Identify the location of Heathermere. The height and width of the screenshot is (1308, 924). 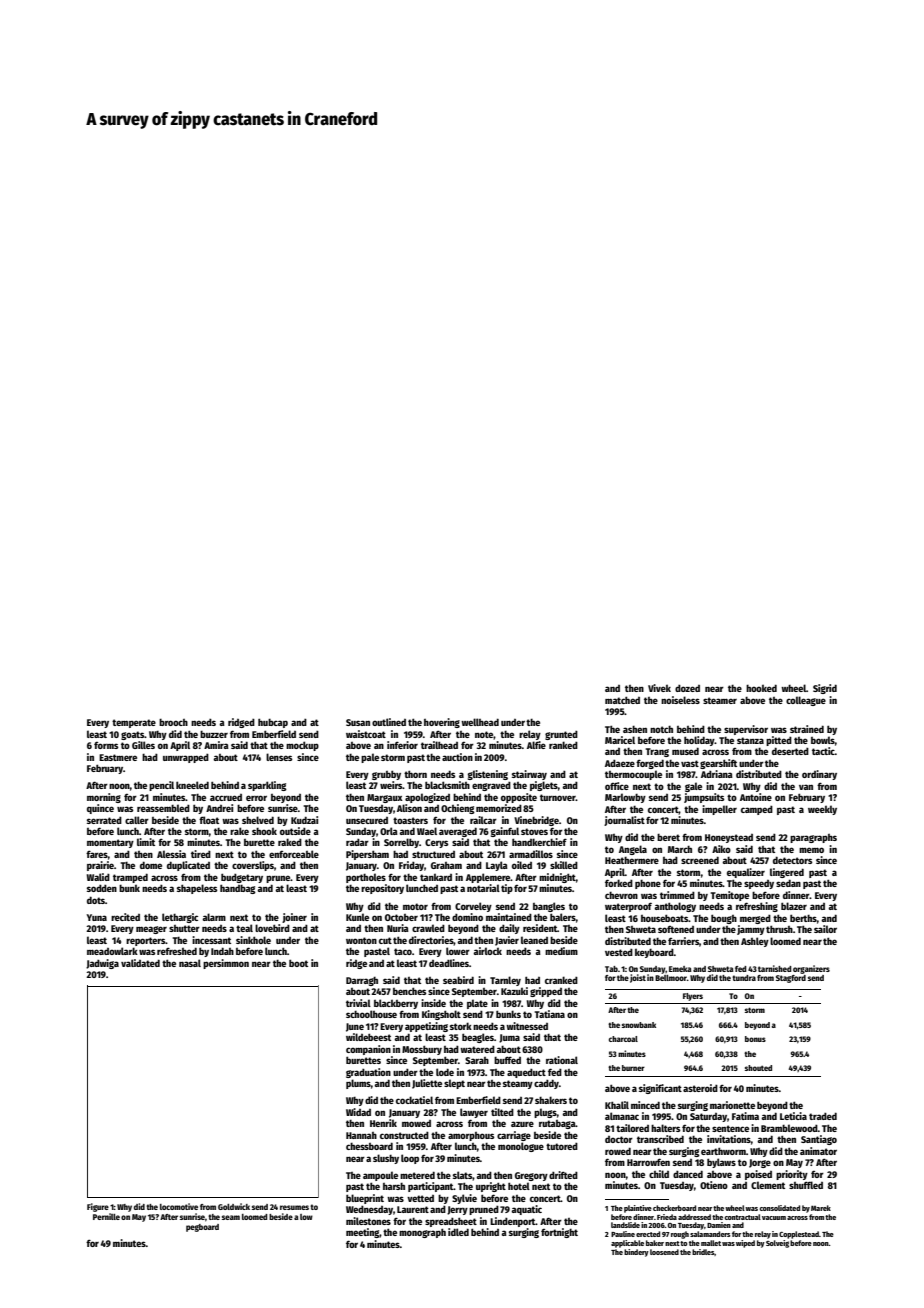
(632, 860).
